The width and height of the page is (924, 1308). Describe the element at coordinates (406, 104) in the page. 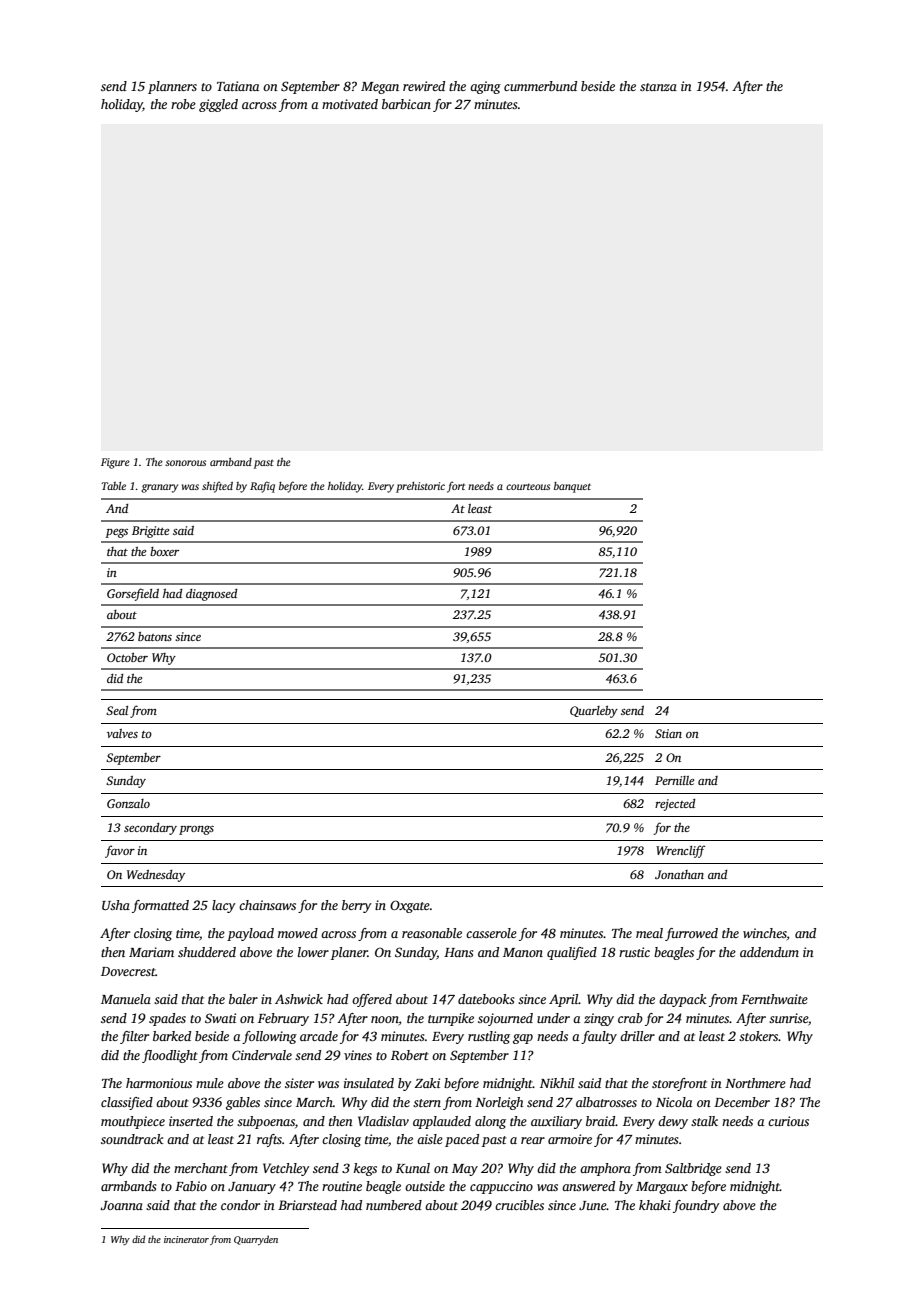

I see `barbican` at that location.
